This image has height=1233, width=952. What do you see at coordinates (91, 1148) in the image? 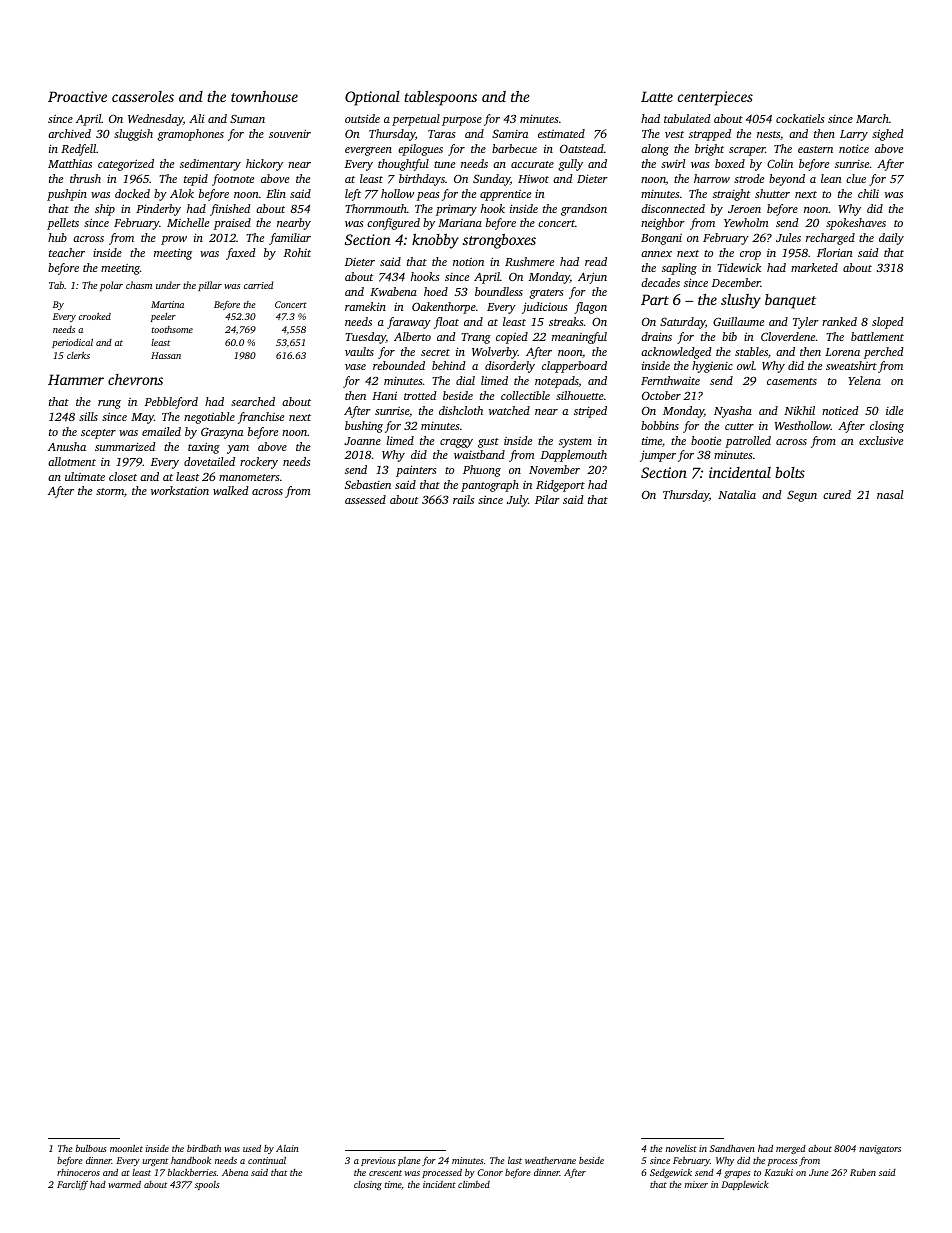
I see `bulbous` at bounding box center [91, 1148].
